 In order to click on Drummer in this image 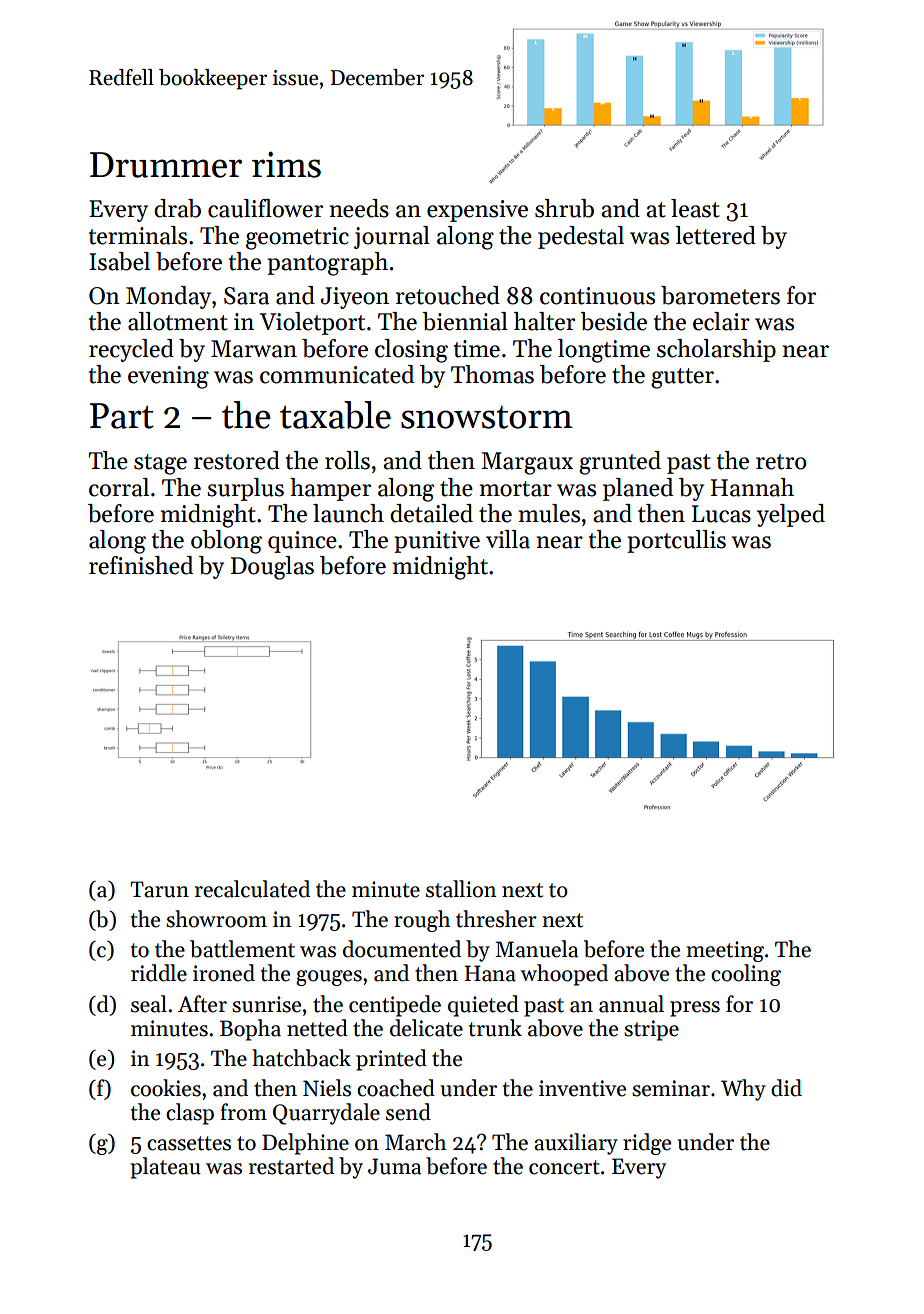, I will do `click(166, 165)`.
